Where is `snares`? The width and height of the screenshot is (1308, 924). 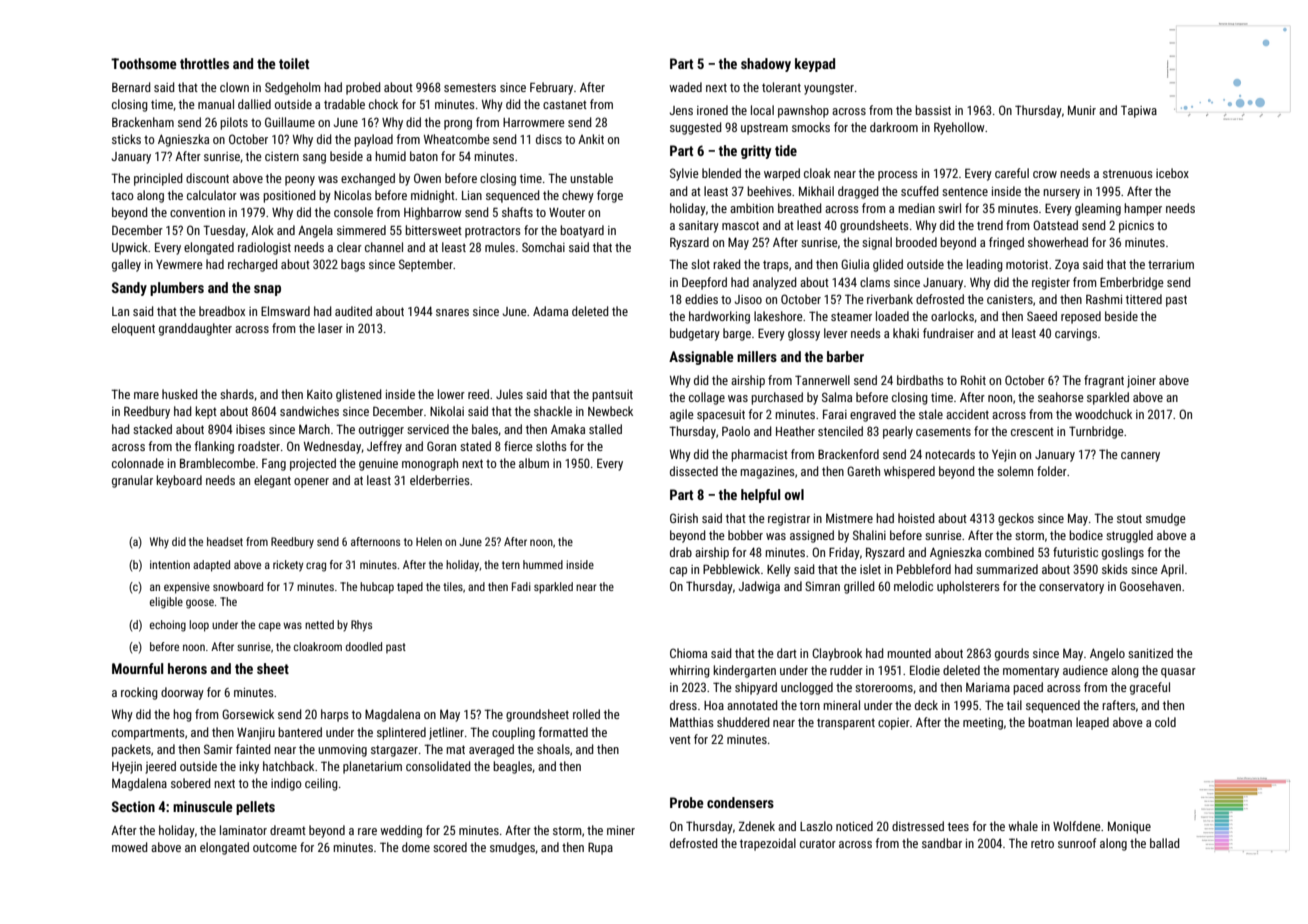
snares is located at coordinates (452, 312).
